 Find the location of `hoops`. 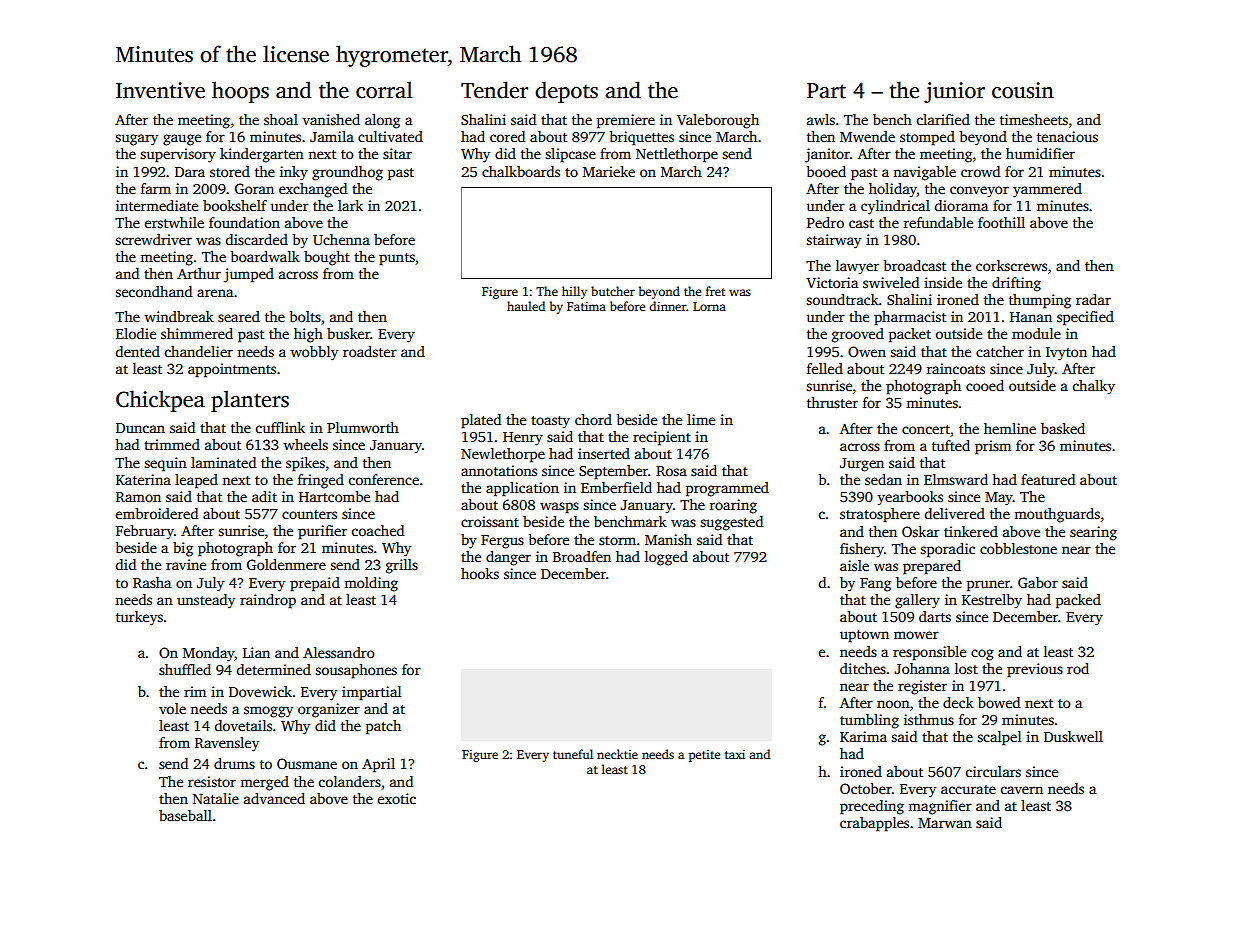

hoops is located at coordinates (240, 92).
